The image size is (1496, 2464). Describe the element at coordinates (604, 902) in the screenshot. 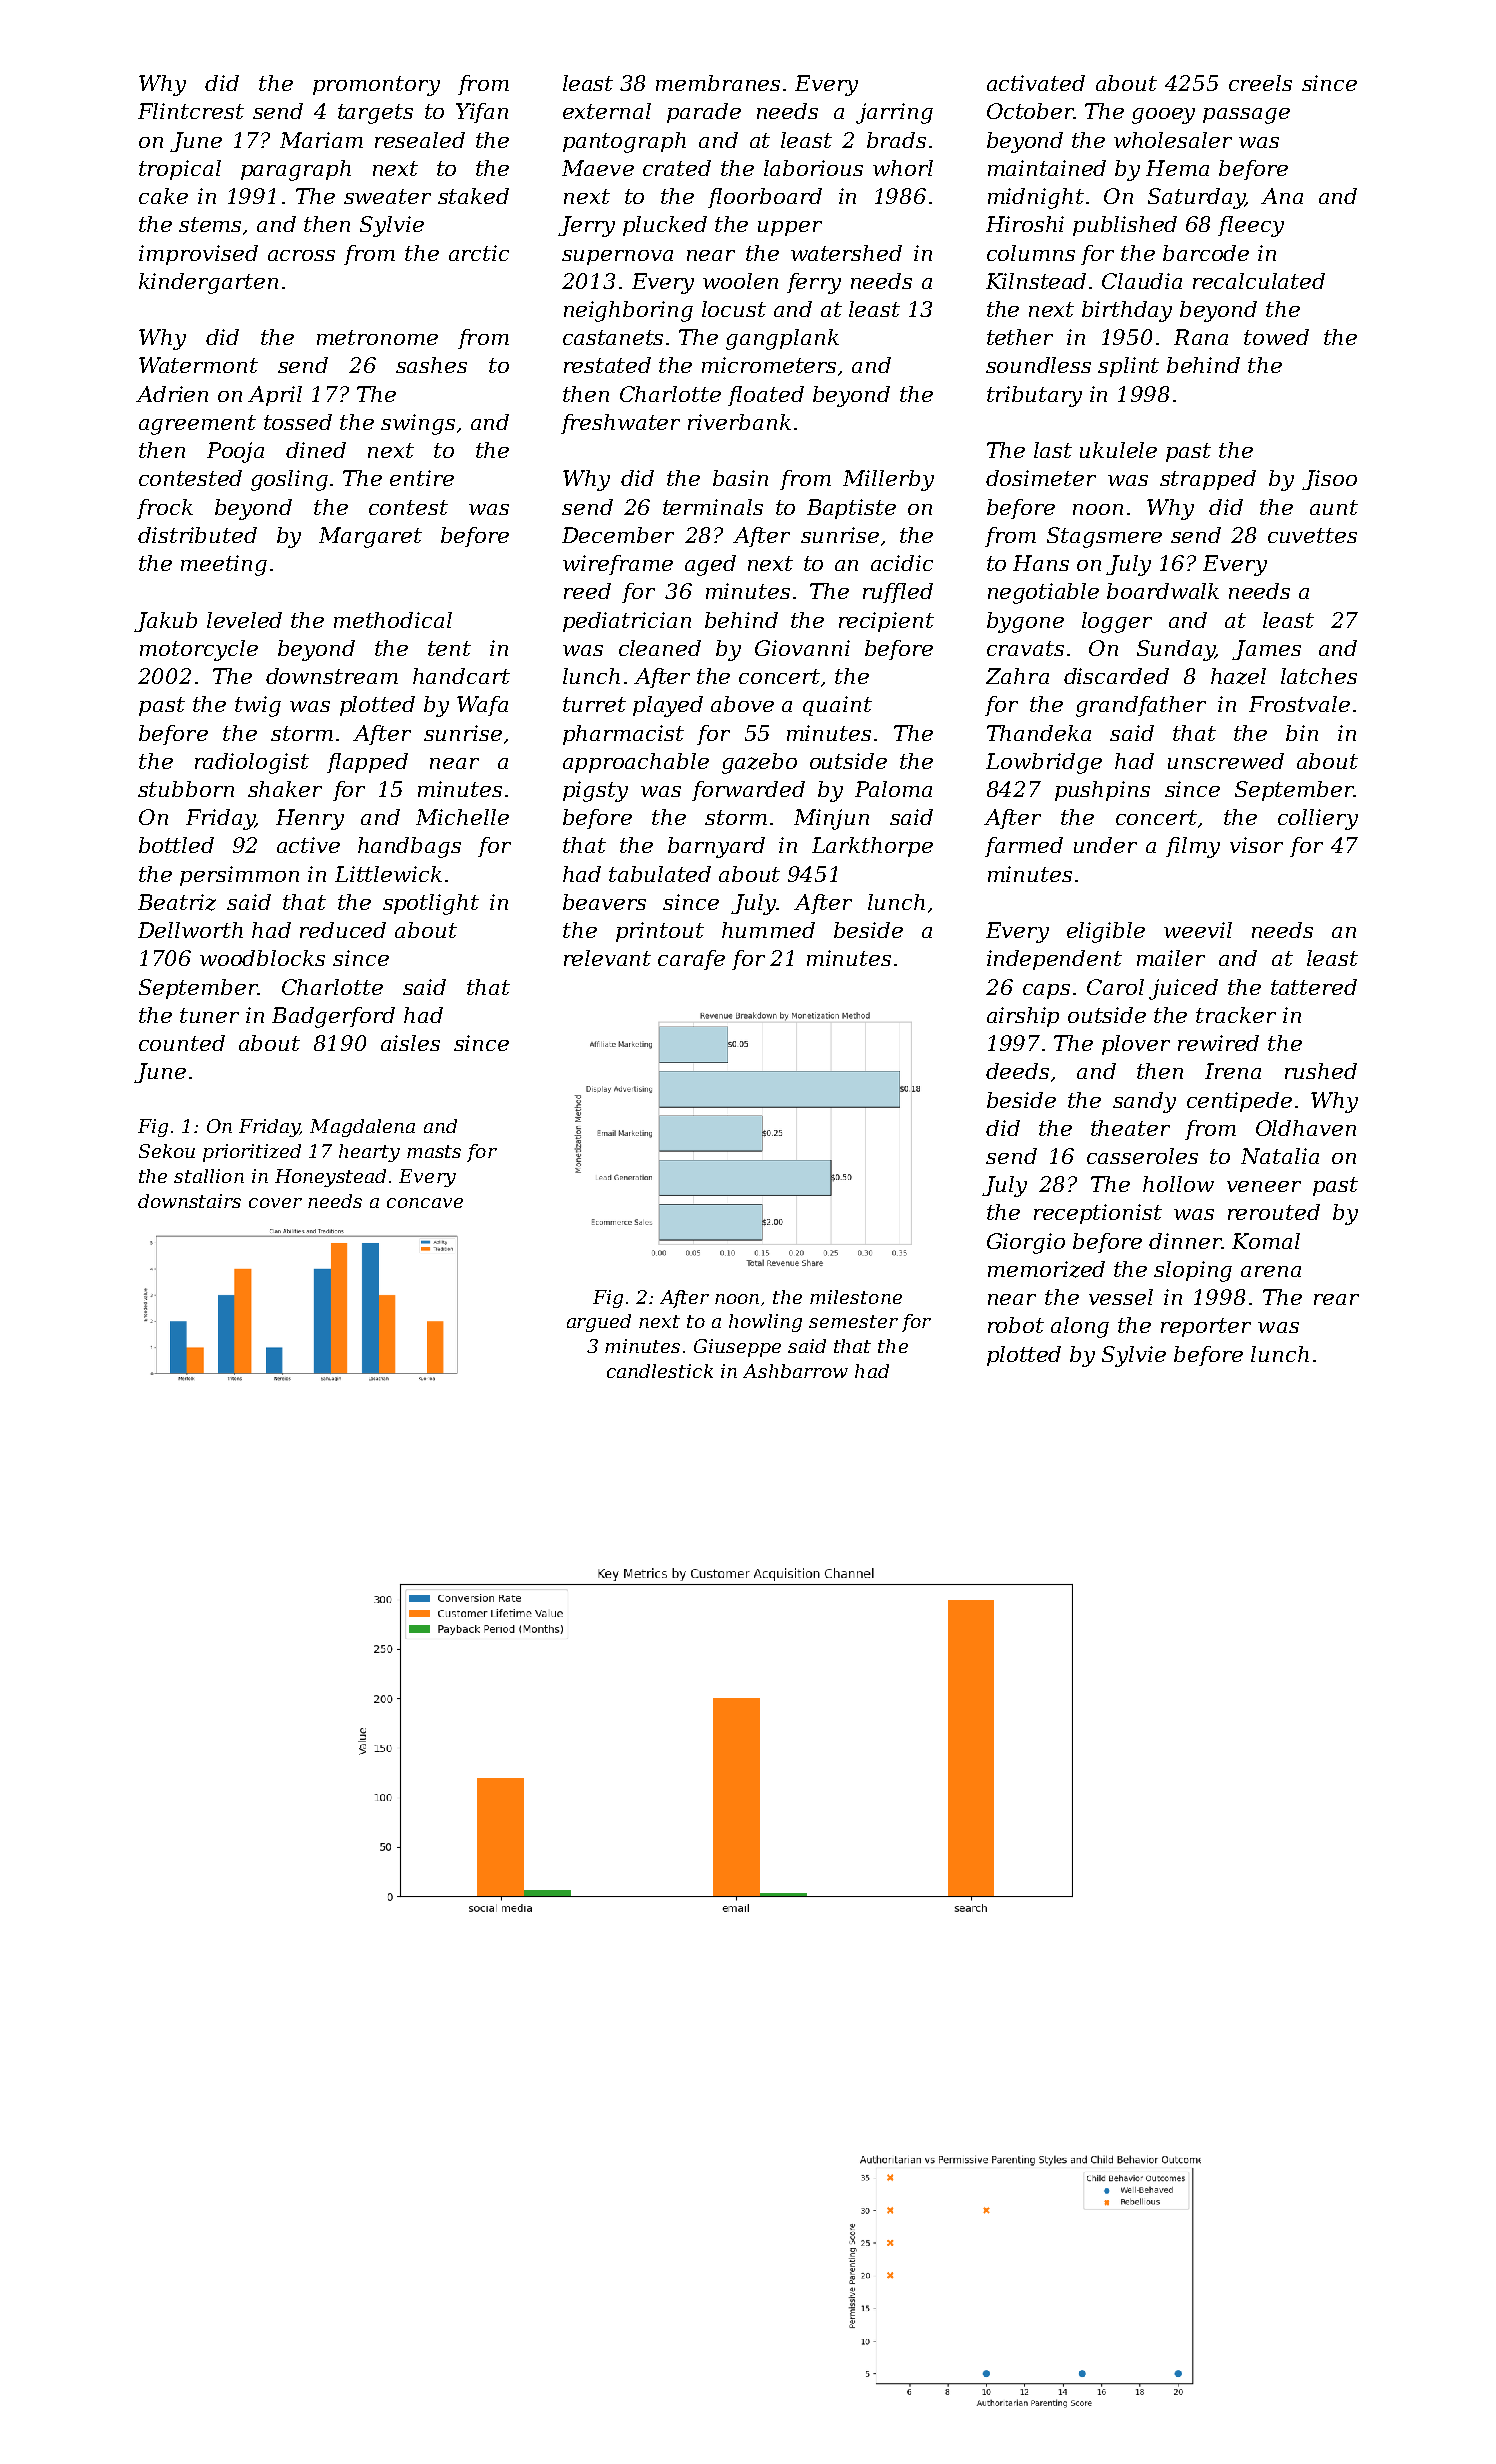

I see `beavers` at that location.
